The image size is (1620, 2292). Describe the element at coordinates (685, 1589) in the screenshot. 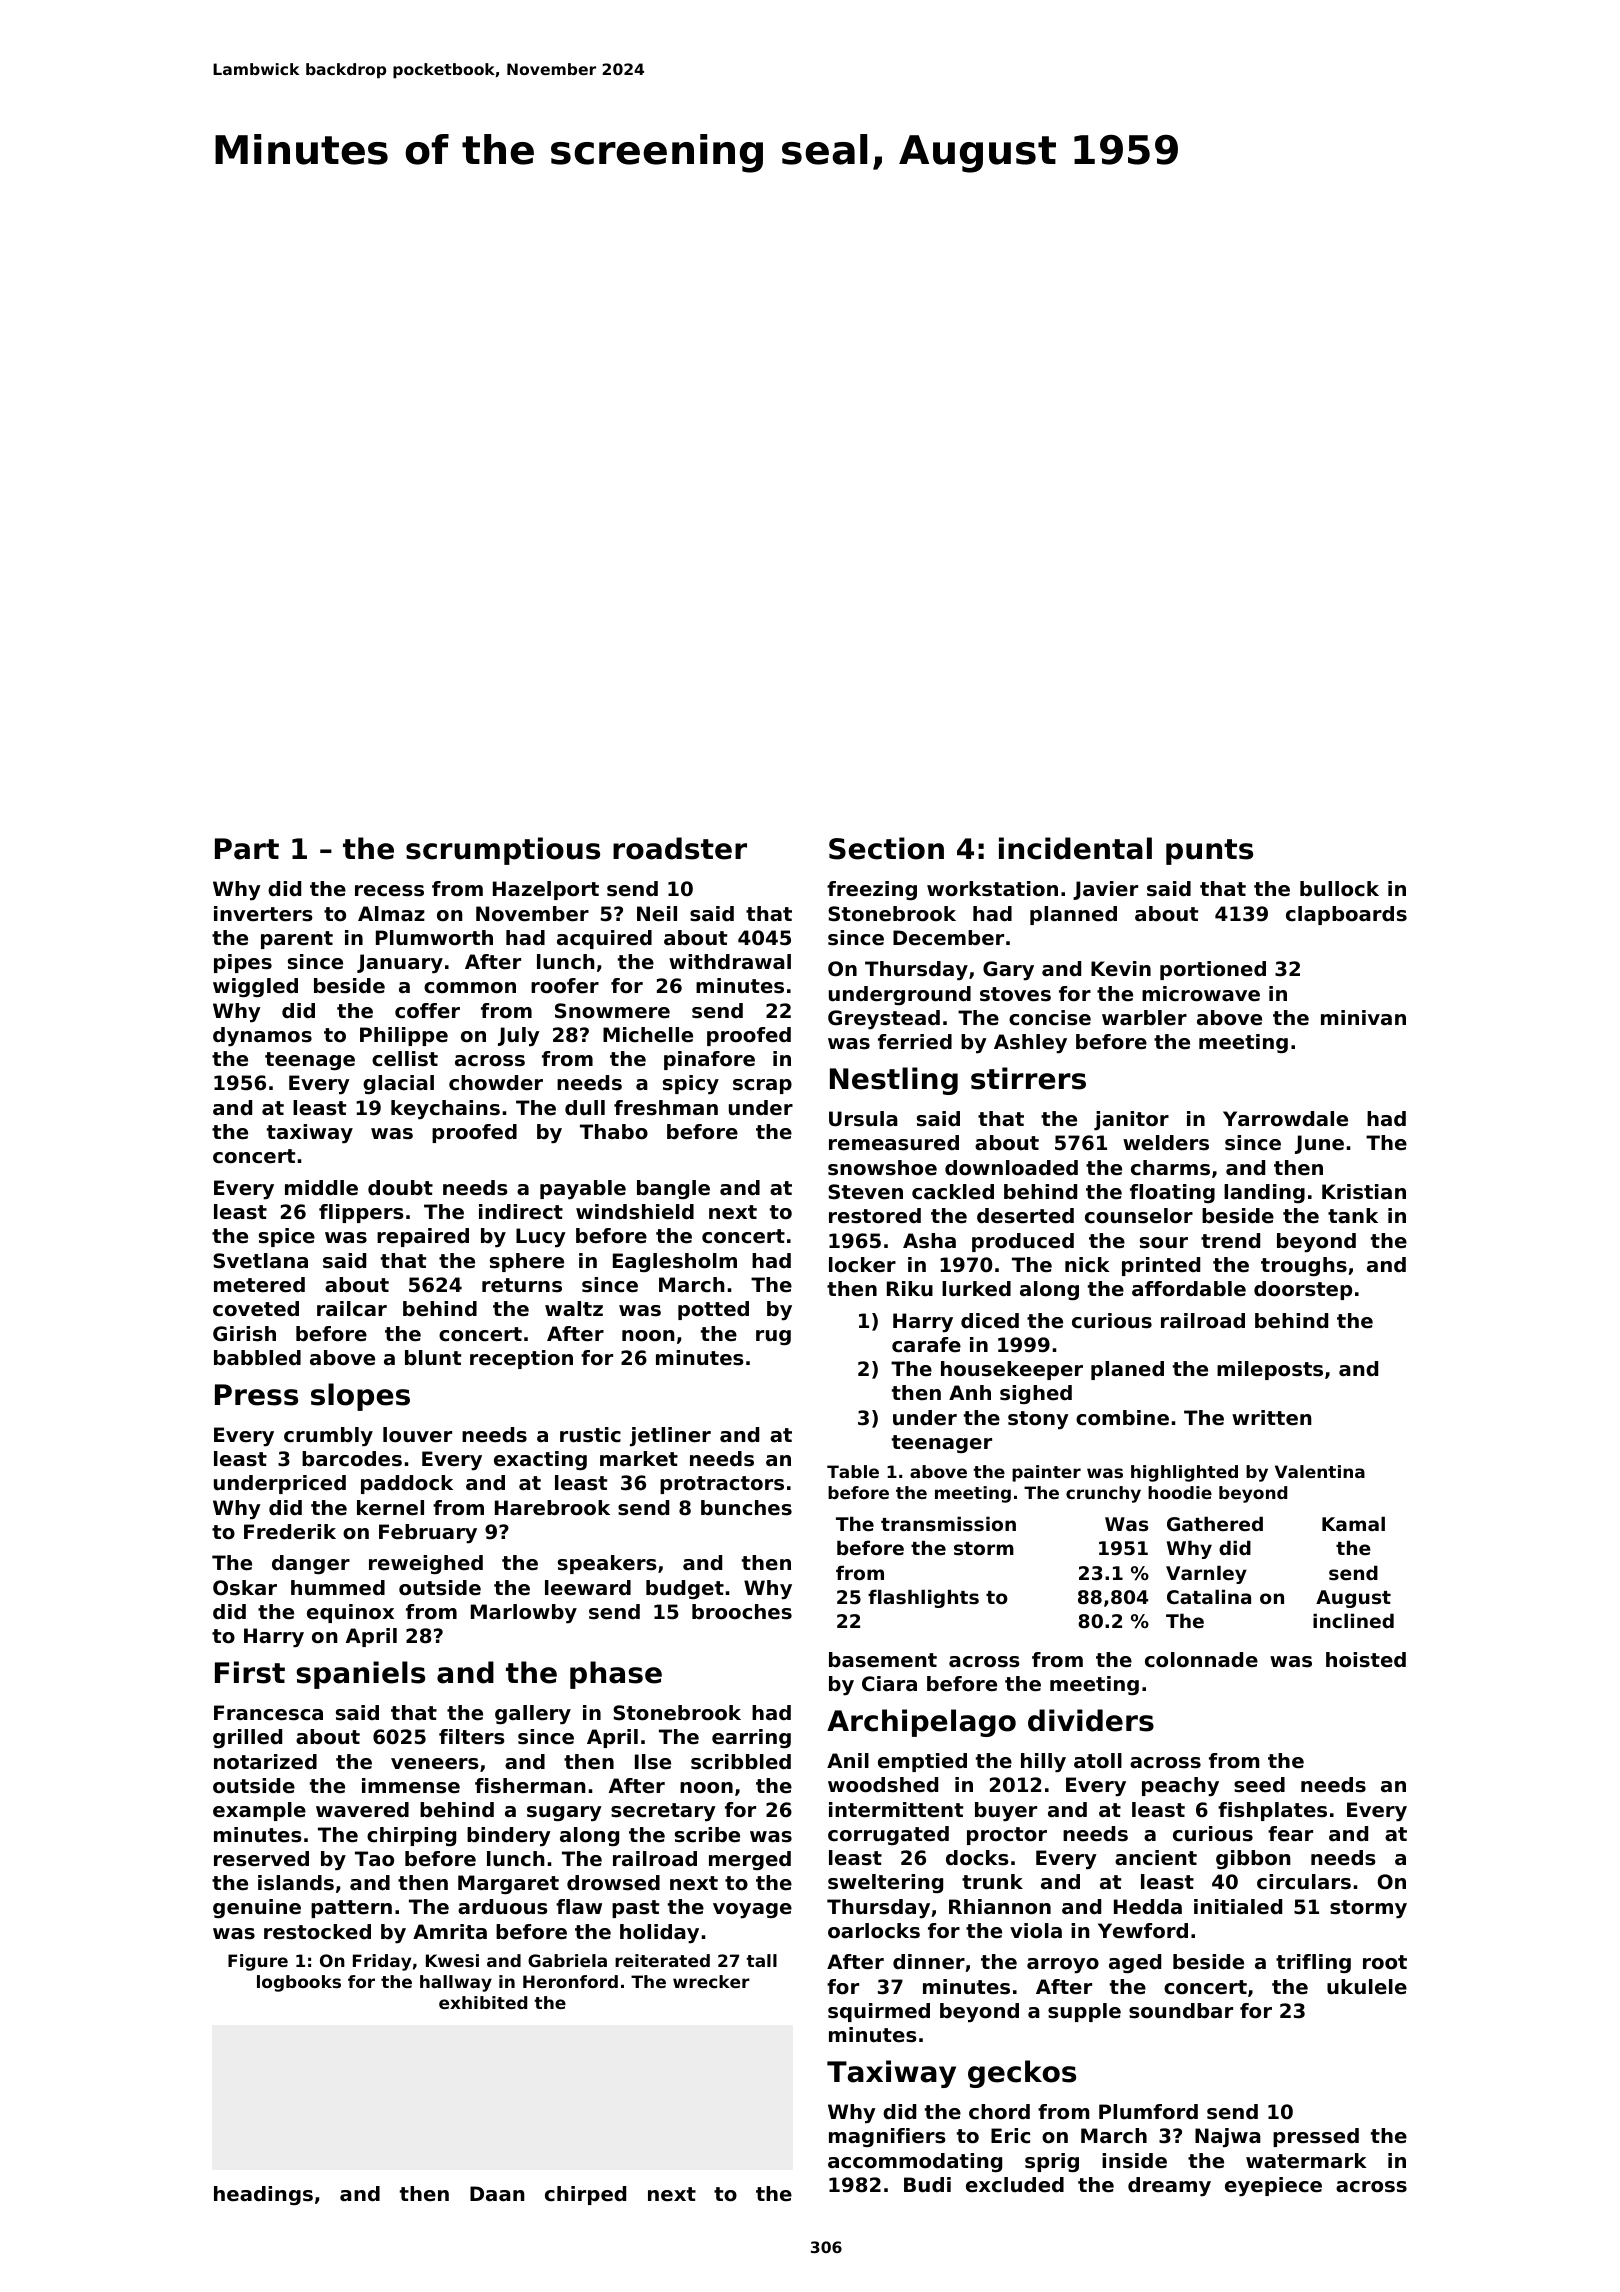

I see `budget` at that location.
